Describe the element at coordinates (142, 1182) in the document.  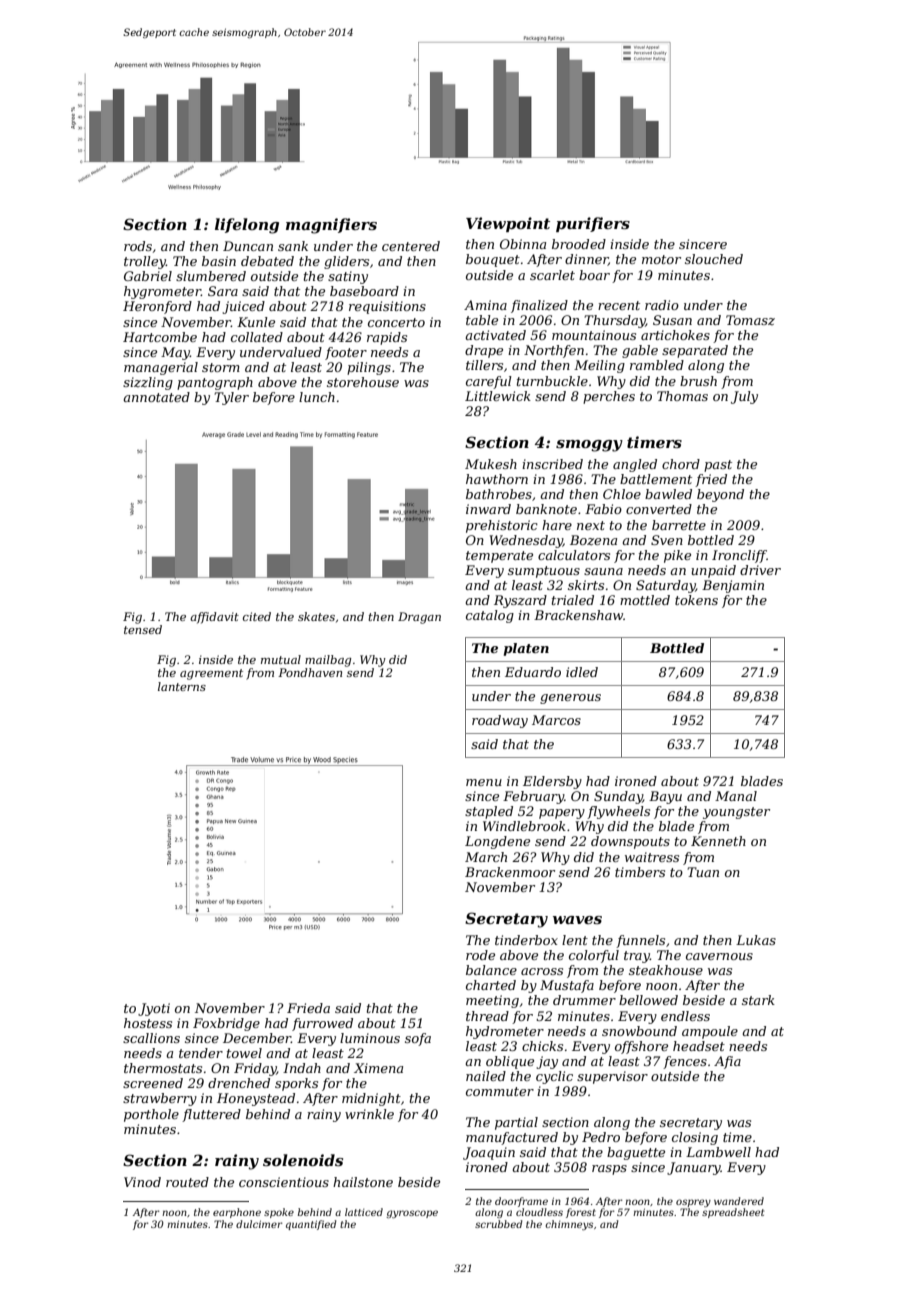
I see `Vinod` at that location.
